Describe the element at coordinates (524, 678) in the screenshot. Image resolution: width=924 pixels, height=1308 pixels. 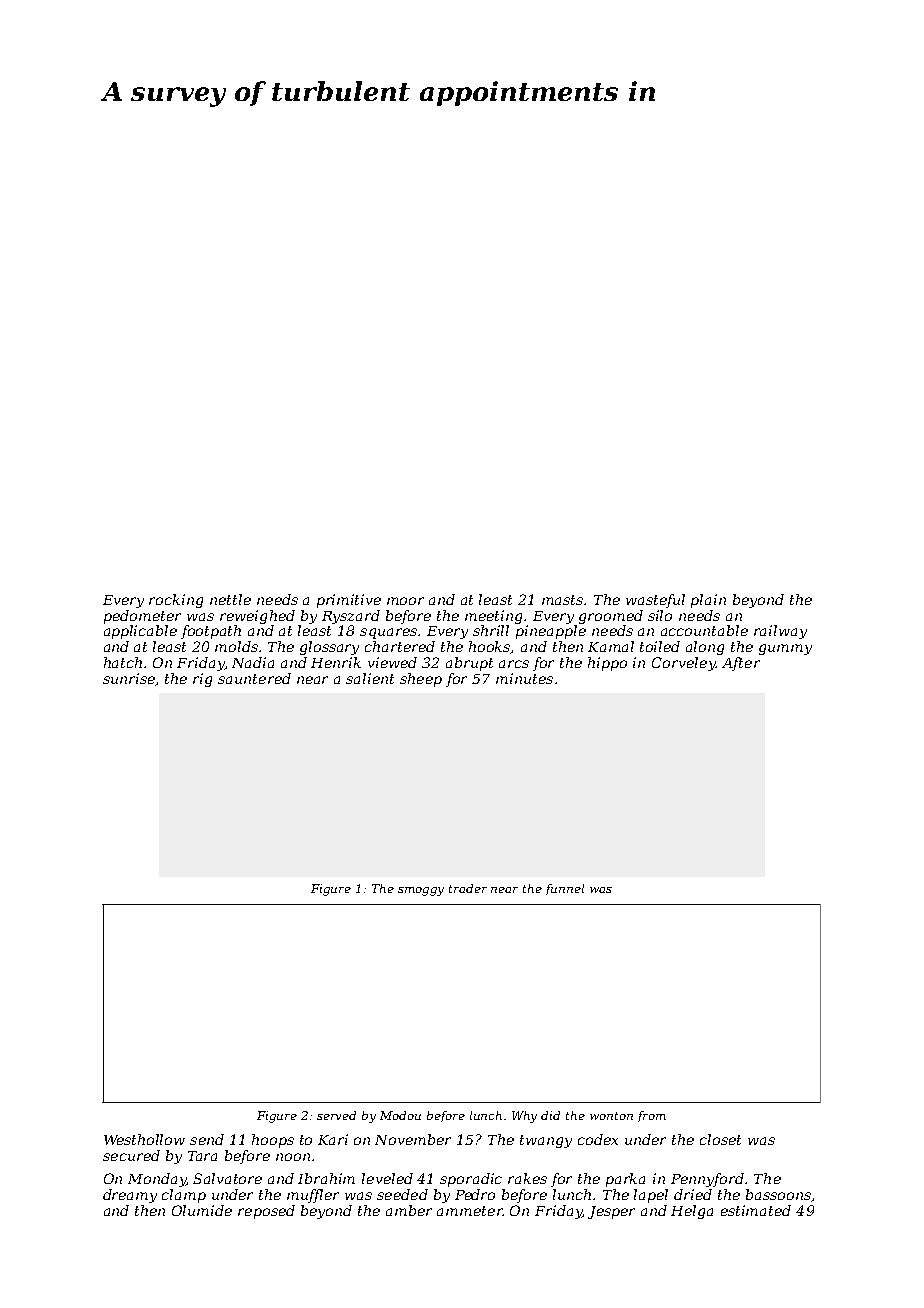
I see `minutes` at that location.
